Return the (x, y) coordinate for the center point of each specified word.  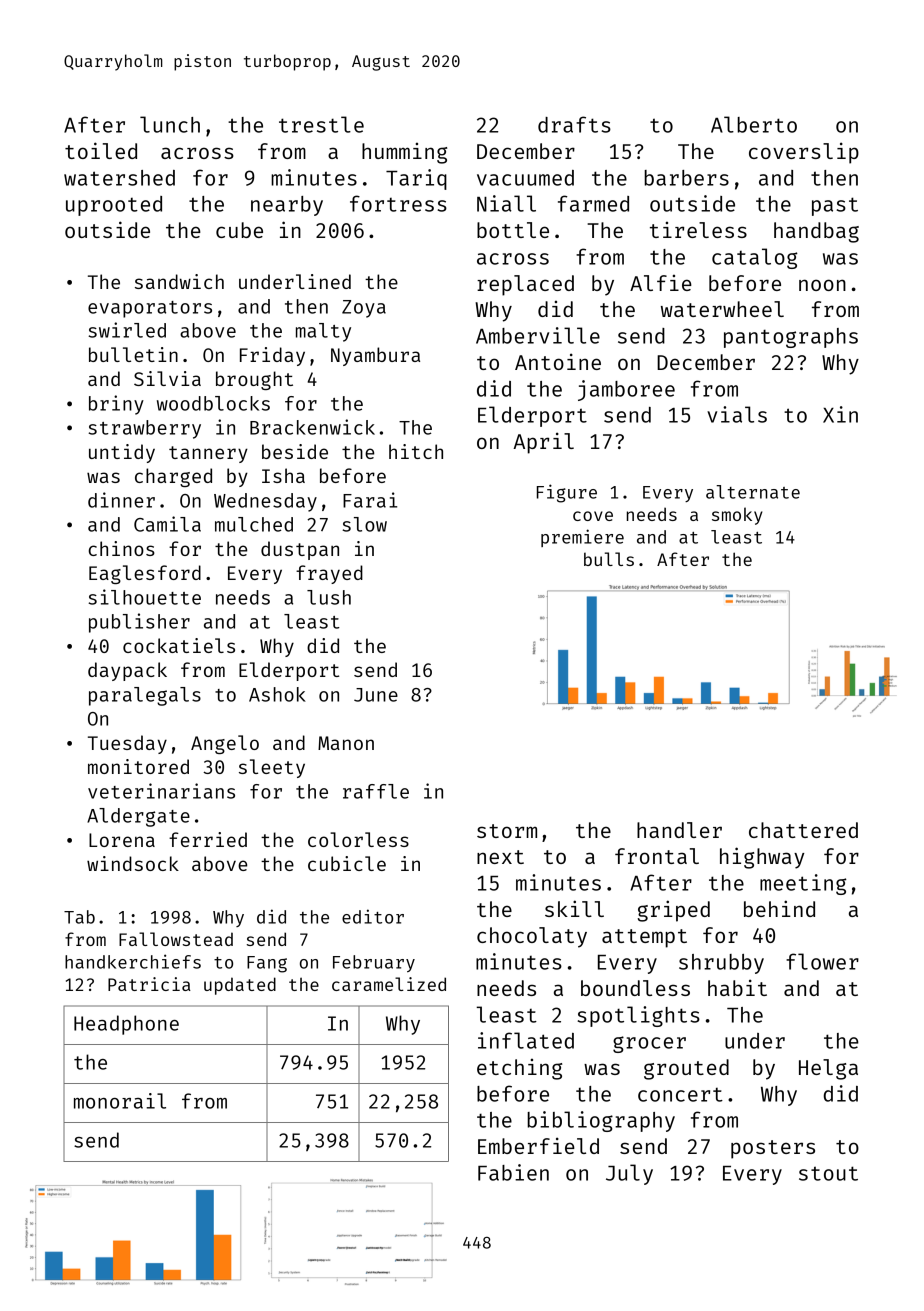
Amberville (538, 335)
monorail (120, 1101)
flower (822, 961)
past (835, 206)
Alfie (661, 283)
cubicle (347, 863)
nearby (287, 206)
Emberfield (538, 1145)
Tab (79, 917)
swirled (127, 330)
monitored (138, 766)
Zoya (364, 309)
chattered (803, 830)
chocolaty (532, 937)
